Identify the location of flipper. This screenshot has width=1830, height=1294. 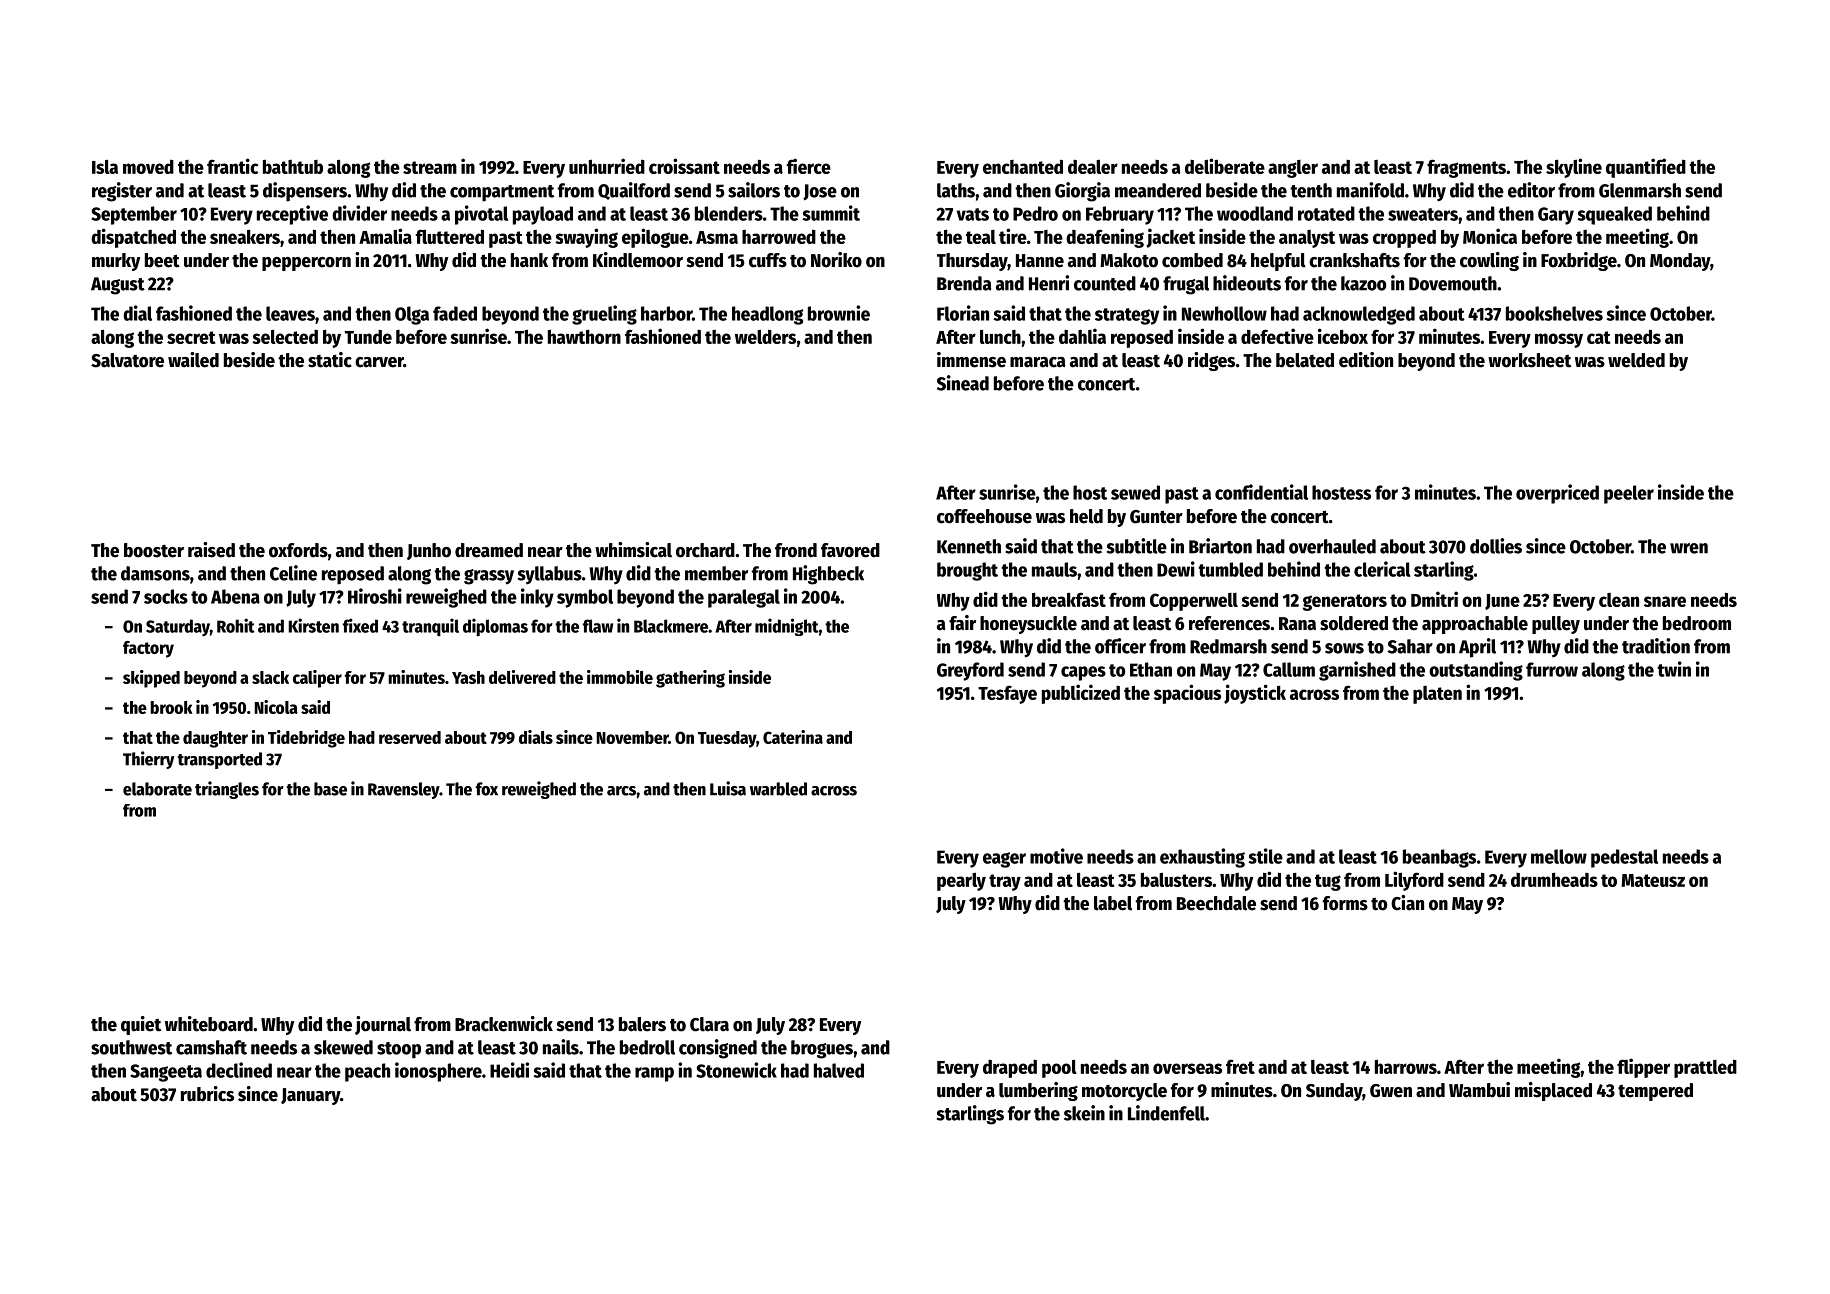
(1643, 1068).
